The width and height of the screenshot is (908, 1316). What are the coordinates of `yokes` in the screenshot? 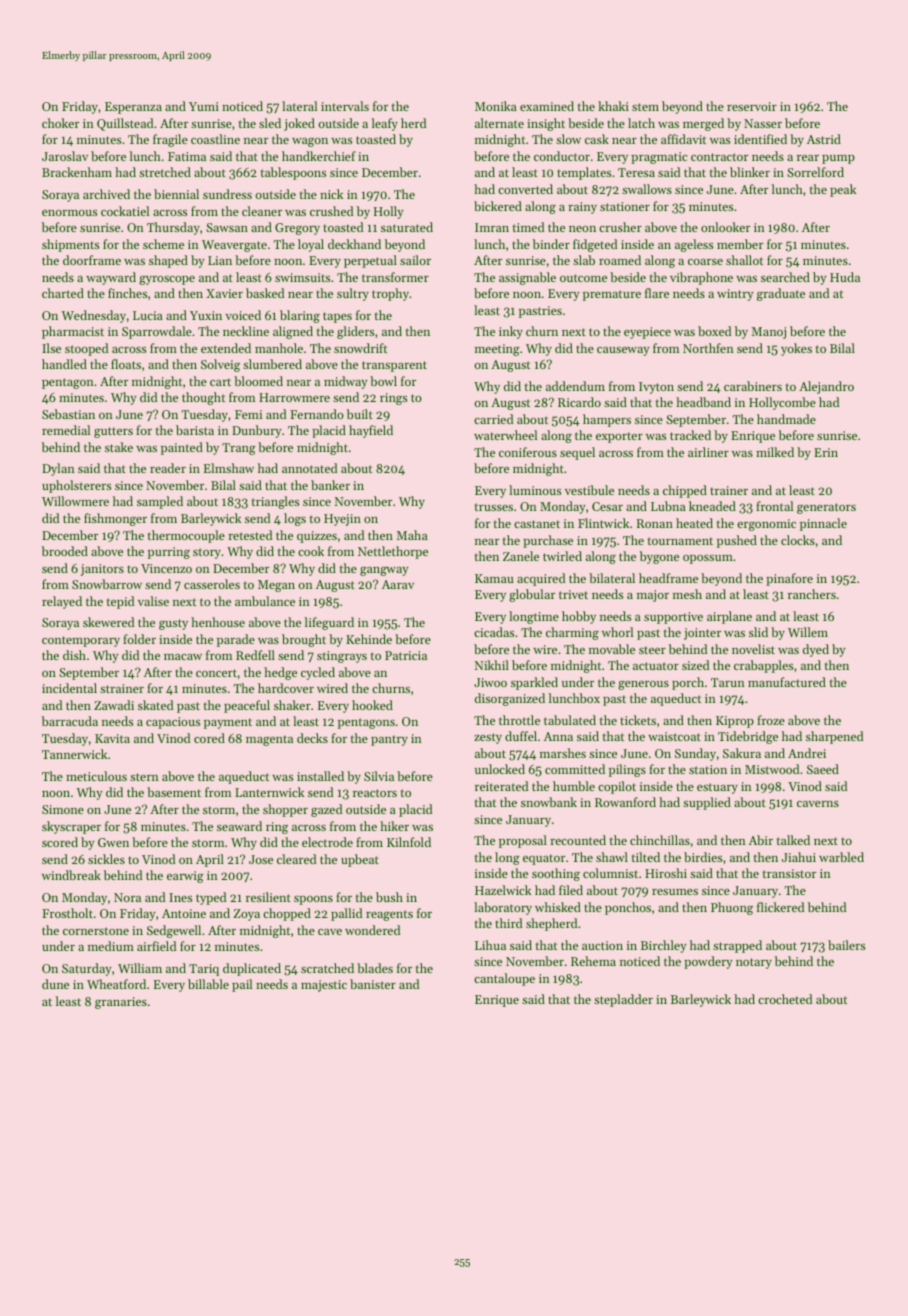 It's located at (796, 349).
